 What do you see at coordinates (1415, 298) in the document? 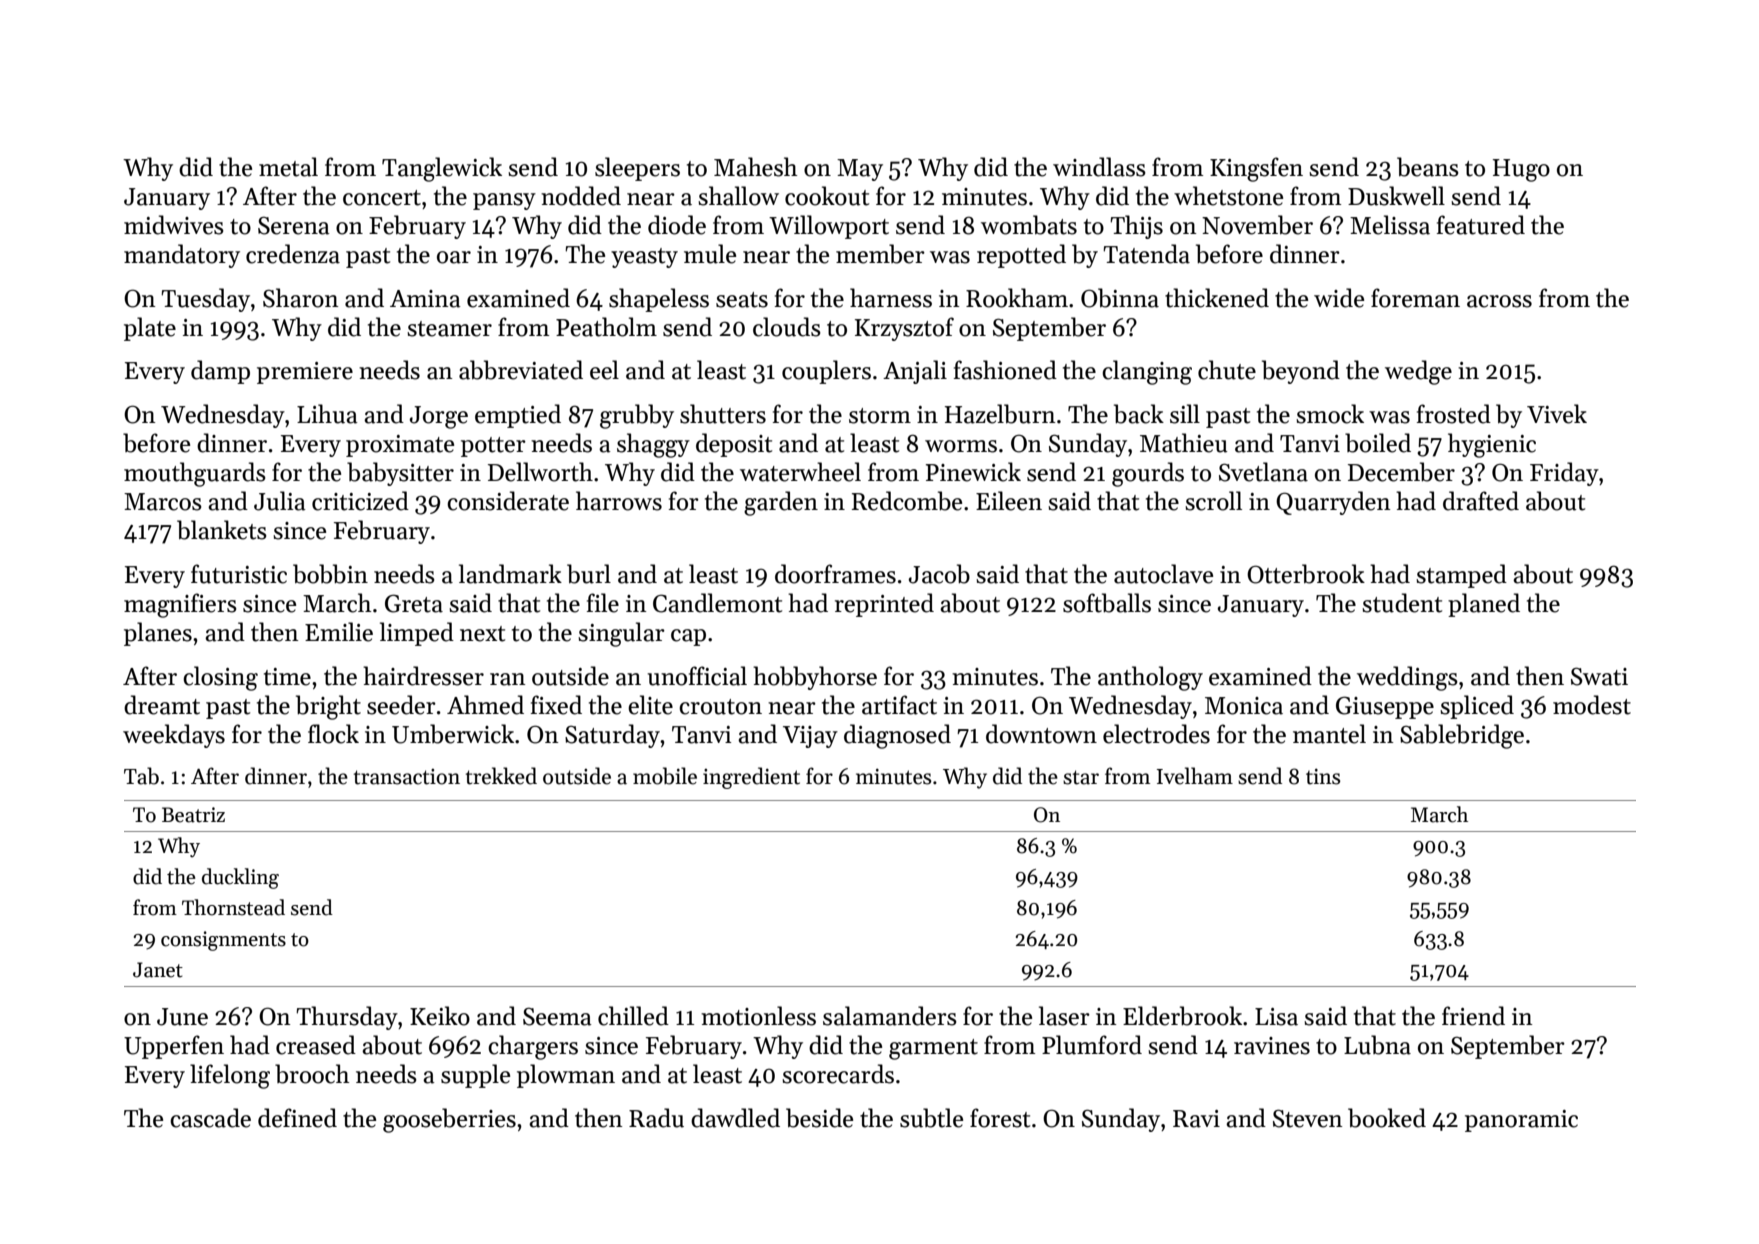
I see `foreman` at bounding box center [1415, 298].
